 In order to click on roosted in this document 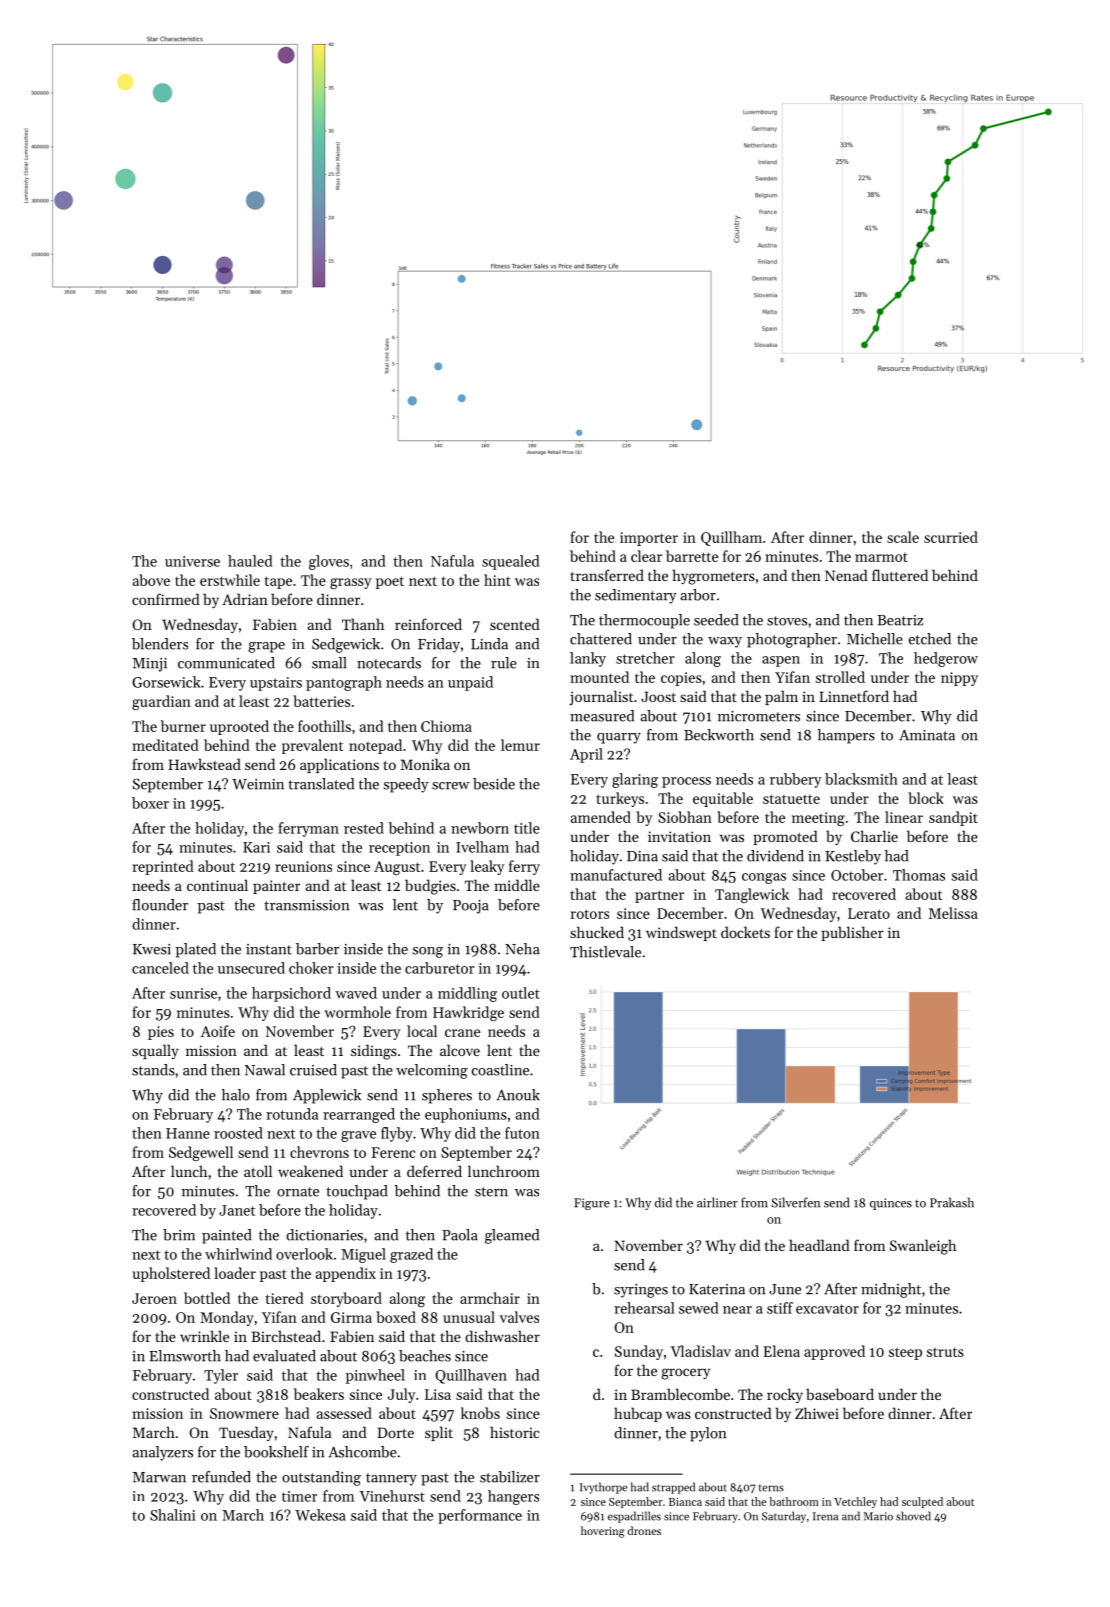, I will do `click(238, 1133)`.
